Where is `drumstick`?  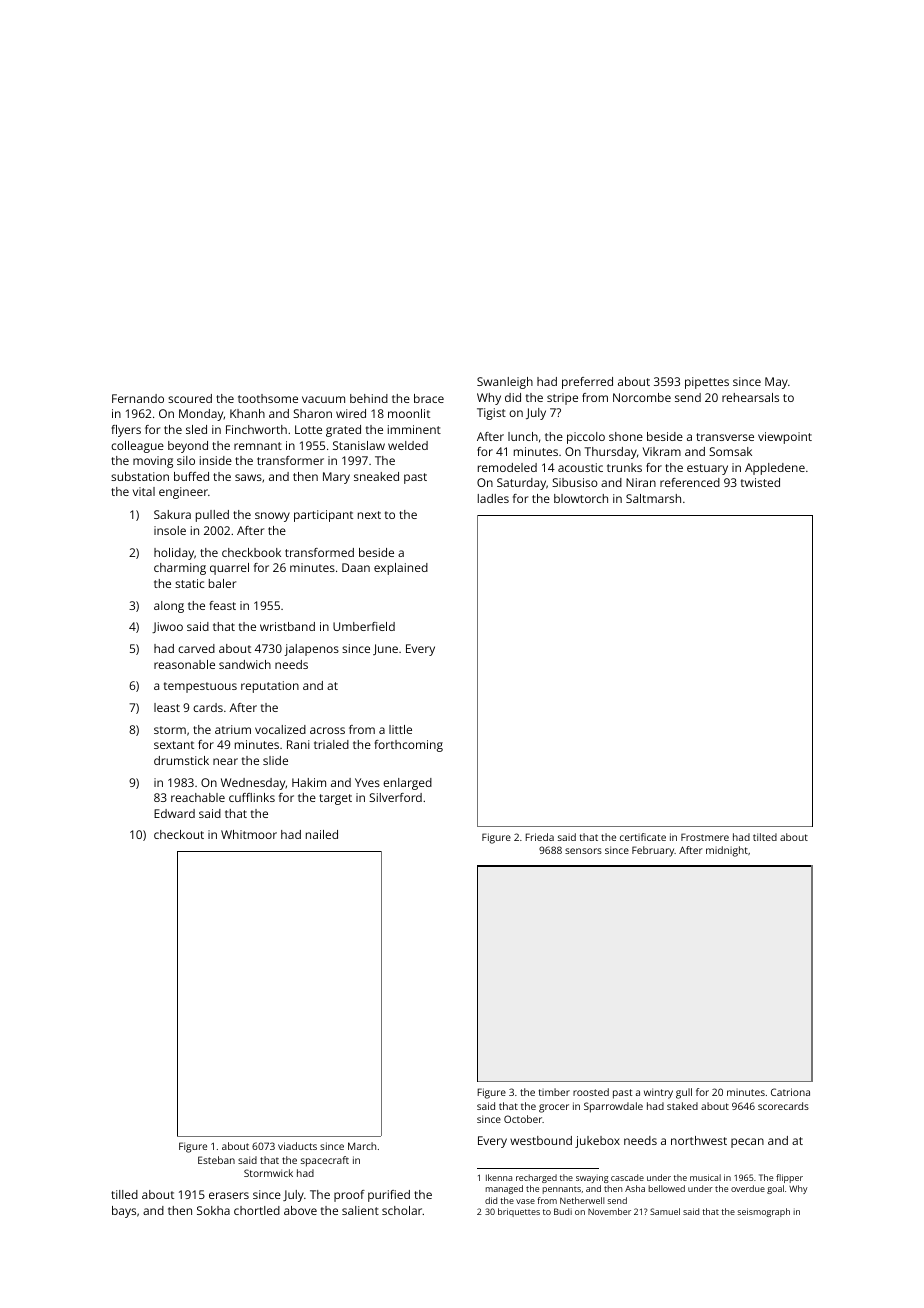 drumstick is located at coordinates (181, 760).
